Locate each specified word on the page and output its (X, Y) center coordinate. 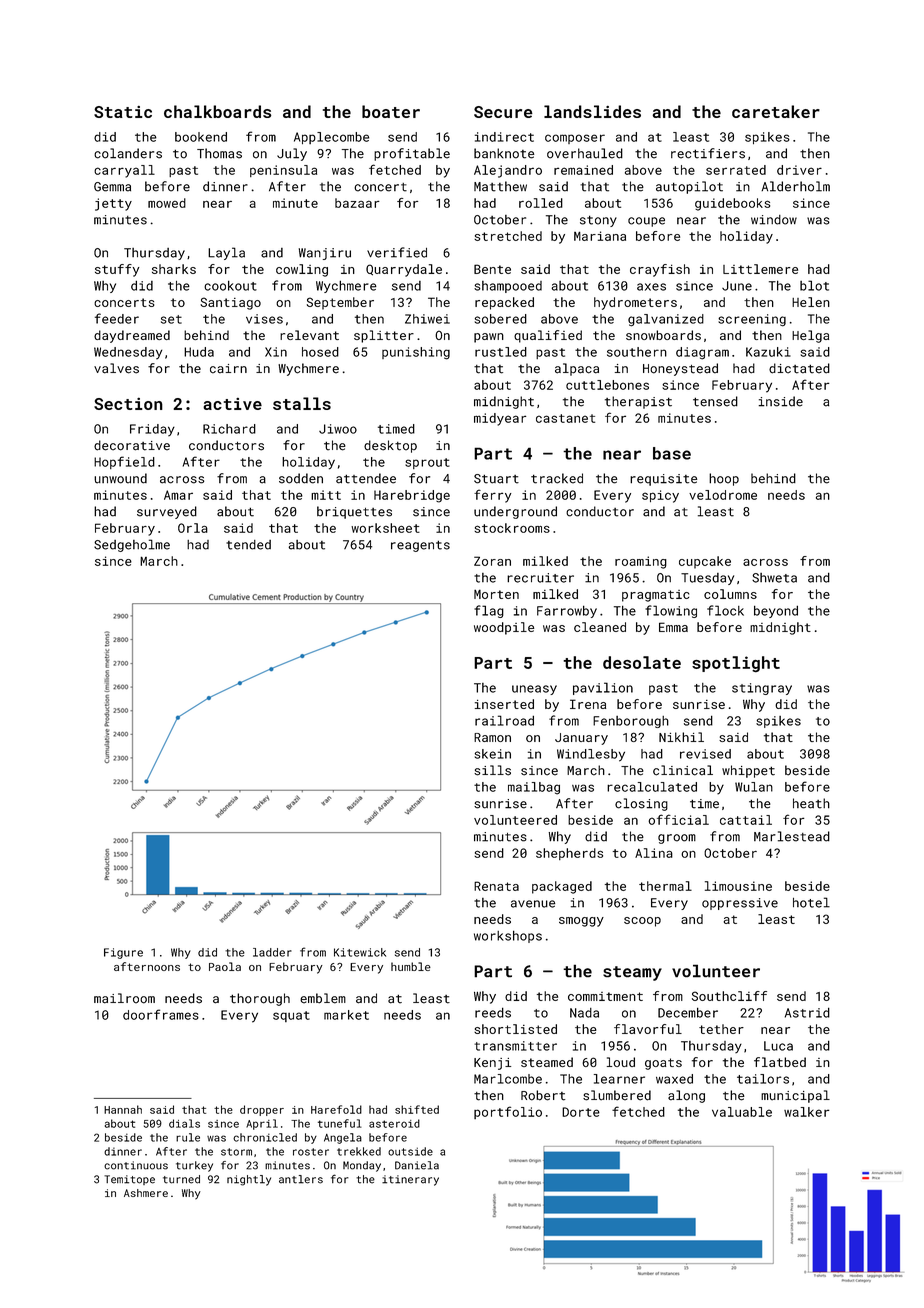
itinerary (410, 1180)
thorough (260, 999)
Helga (810, 336)
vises (264, 319)
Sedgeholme (132, 545)
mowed (167, 203)
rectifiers (708, 153)
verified (397, 252)
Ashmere (146, 1193)
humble (411, 966)
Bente (492, 269)
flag (489, 611)
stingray (762, 689)
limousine (738, 886)
